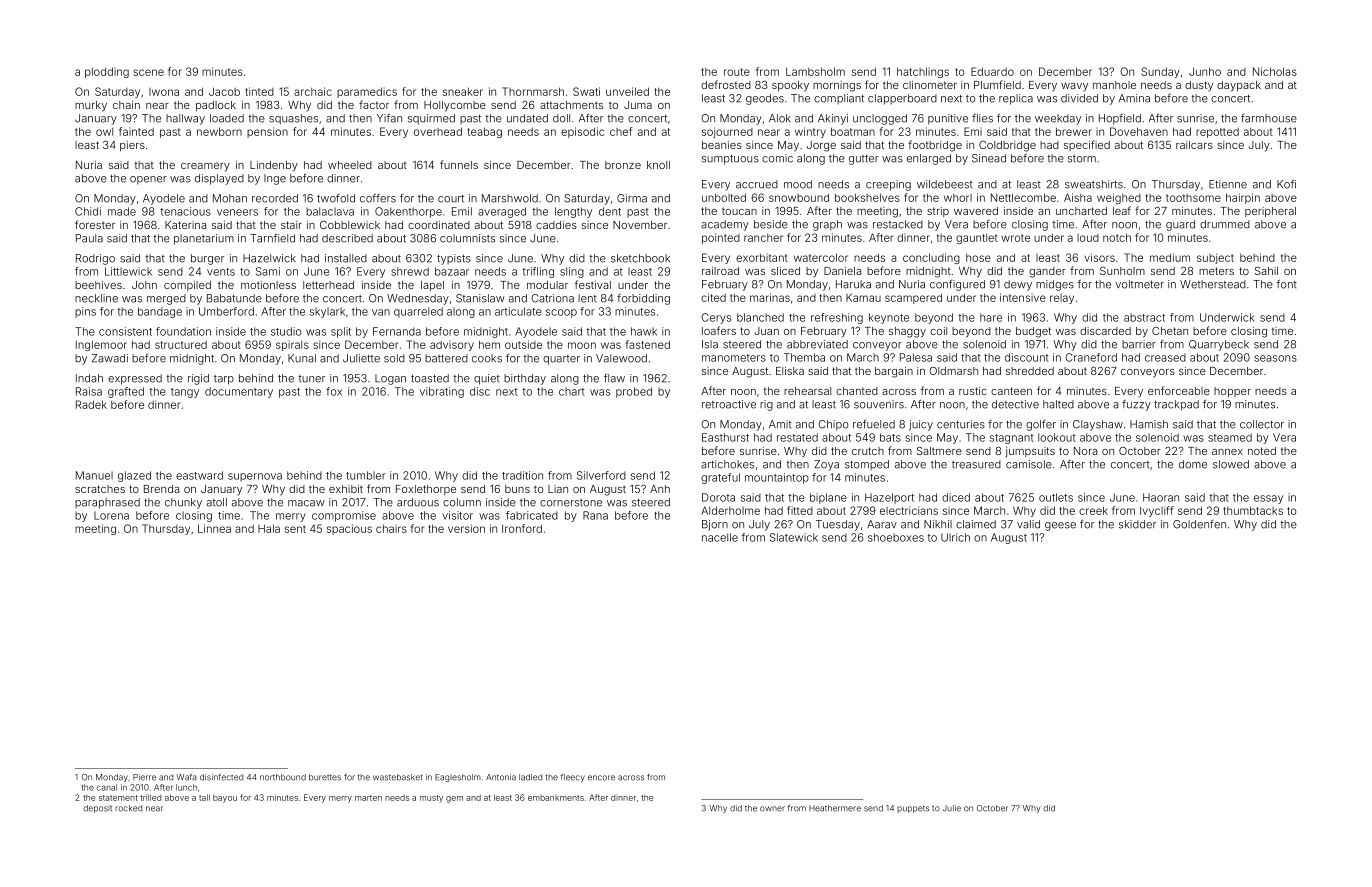 This screenshot has width=1372, height=887. Describe the element at coordinates (826, 465) in the screenshot. I see `Zoya` at that location.
